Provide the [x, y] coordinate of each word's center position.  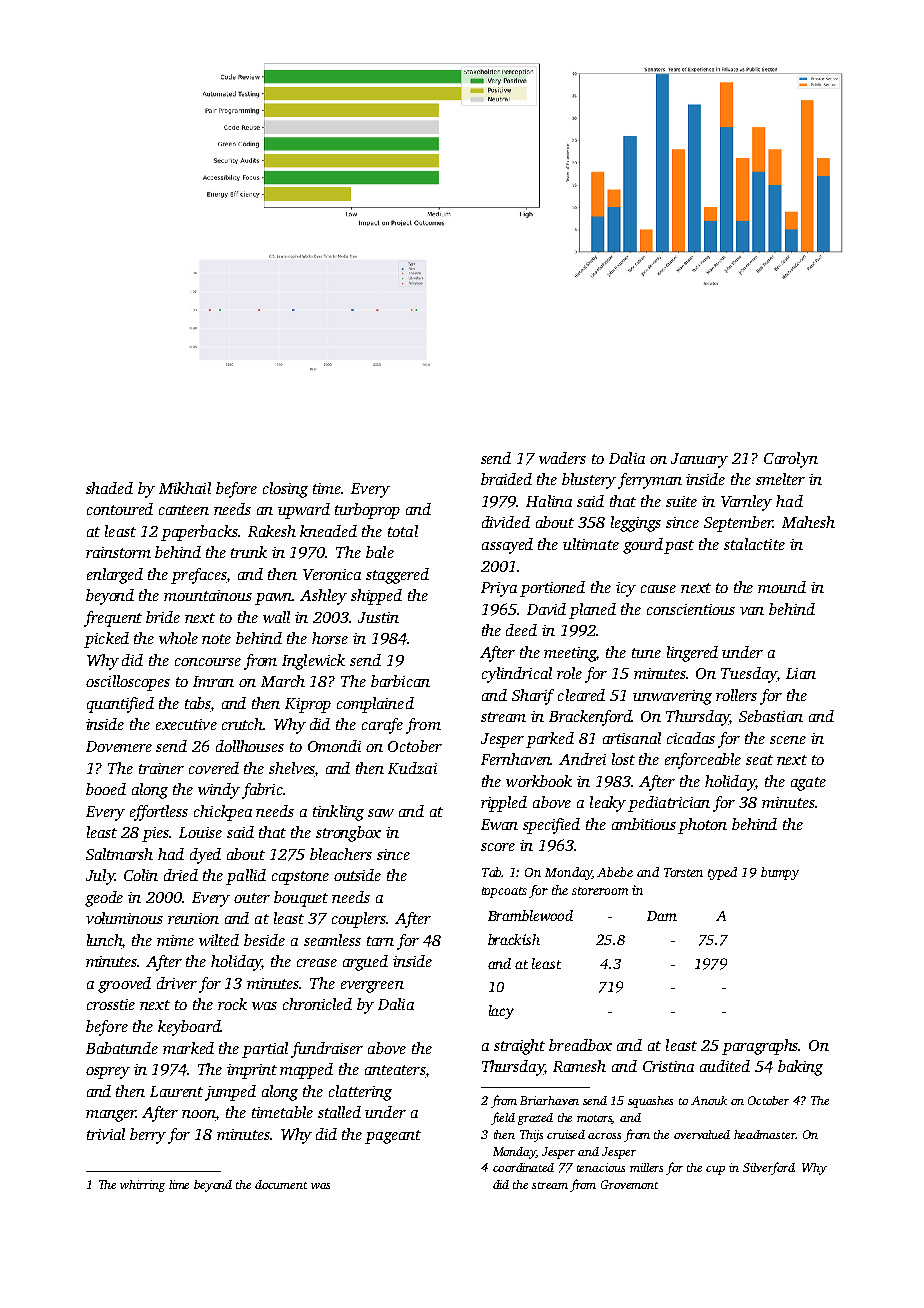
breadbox [580, 1045]
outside [357, 875]
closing [285, 490]
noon [199, 1115]
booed [106, 789]
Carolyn [791, 460]
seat [759, 760]
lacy [501, 1012]
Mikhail [185, 488]
